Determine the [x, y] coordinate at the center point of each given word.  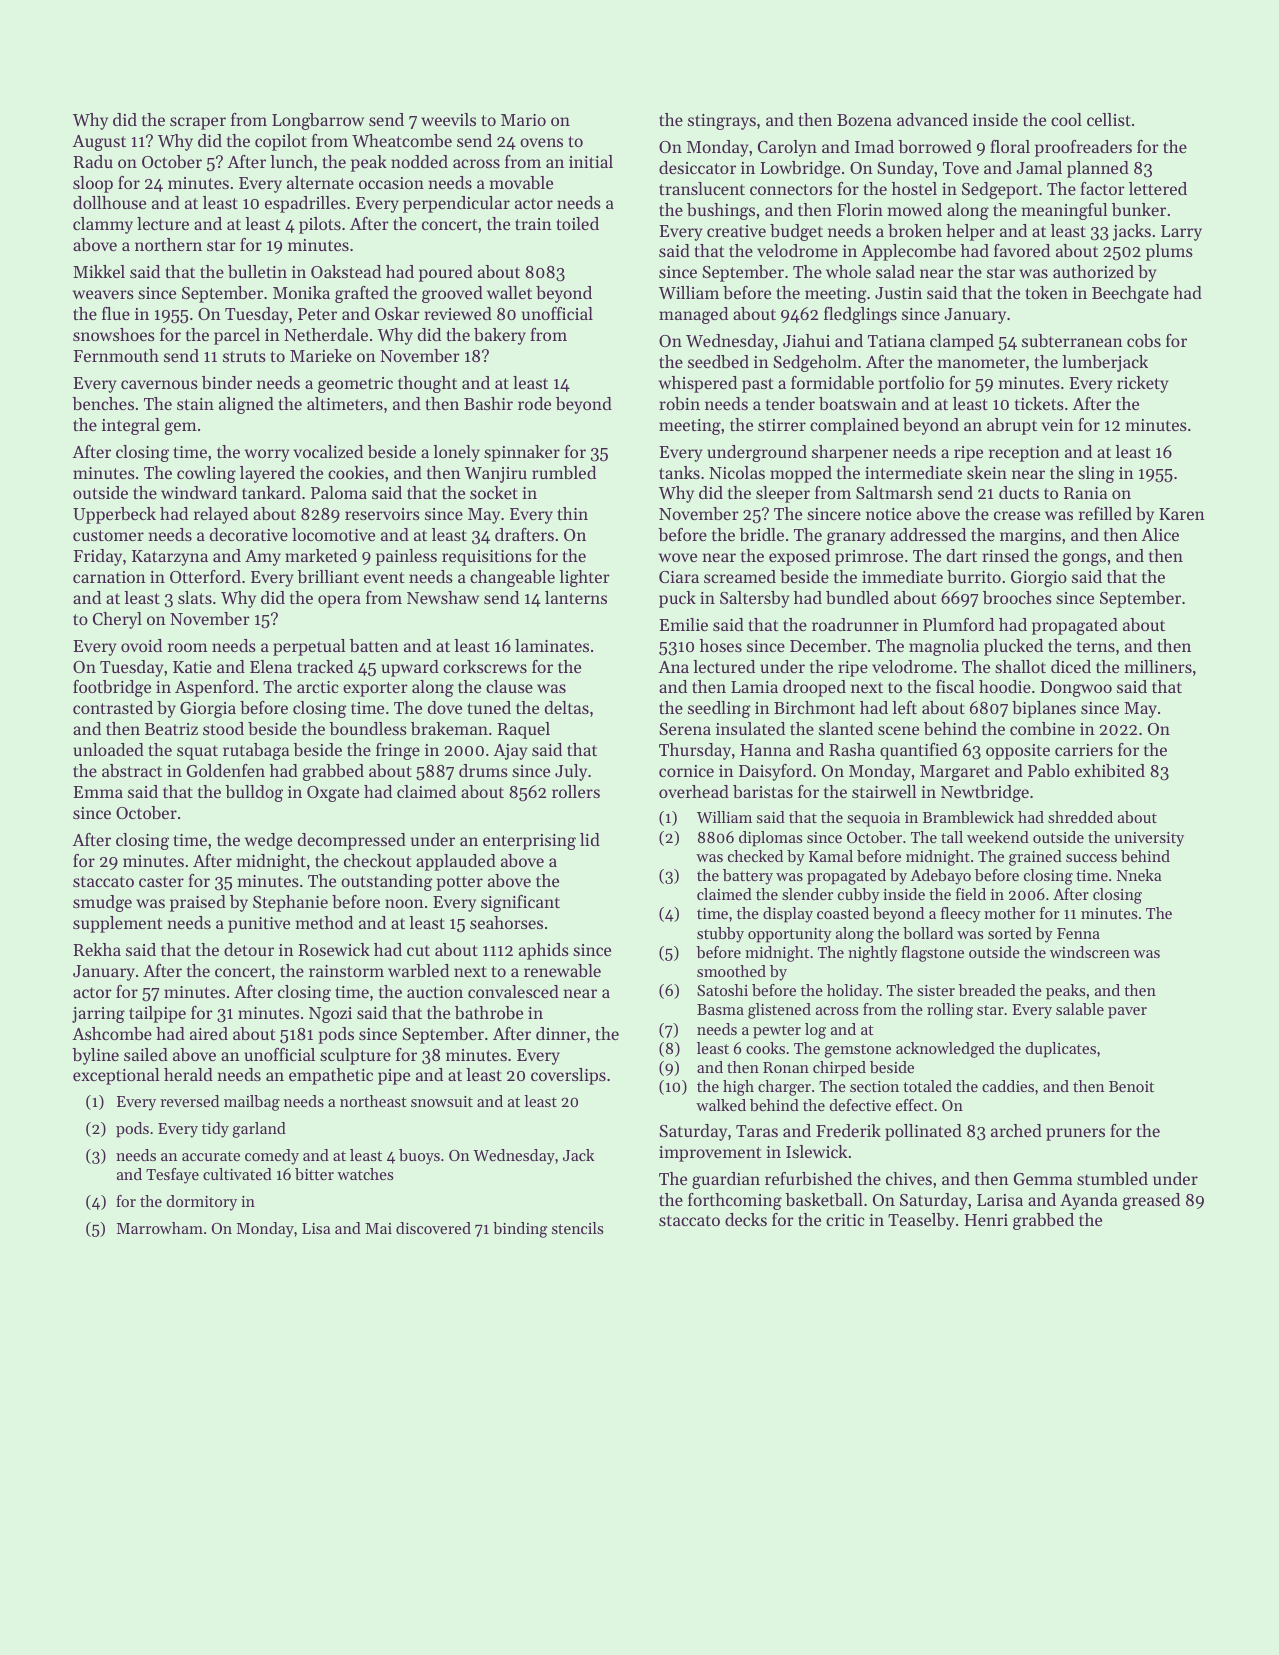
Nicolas [737, 472]
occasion [391, 183]
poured [446, 273]
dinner [561, 1033]
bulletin [257, 271]
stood [223, 728]
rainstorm [346, 971]
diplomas [770, 839]
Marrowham [160, 1228]
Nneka [1139, 875]
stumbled [1112, 1178]
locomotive [333, 534]
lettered [1158, 188]
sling [1096, 474]
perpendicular [456, 204]
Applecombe [908, 252]
